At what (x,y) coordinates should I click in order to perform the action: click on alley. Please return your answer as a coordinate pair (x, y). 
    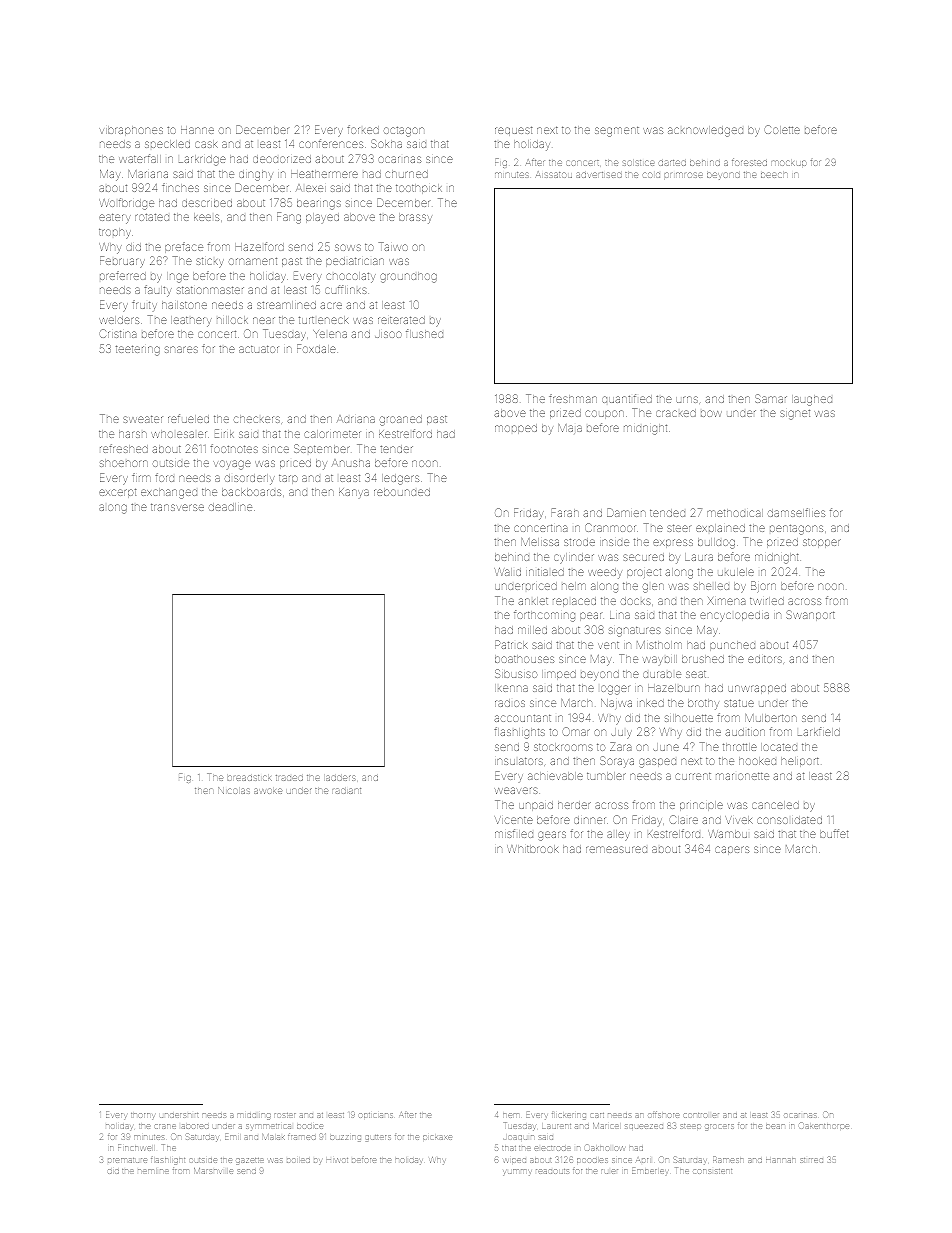
    Looking at the image, I should click on (618, 835).
